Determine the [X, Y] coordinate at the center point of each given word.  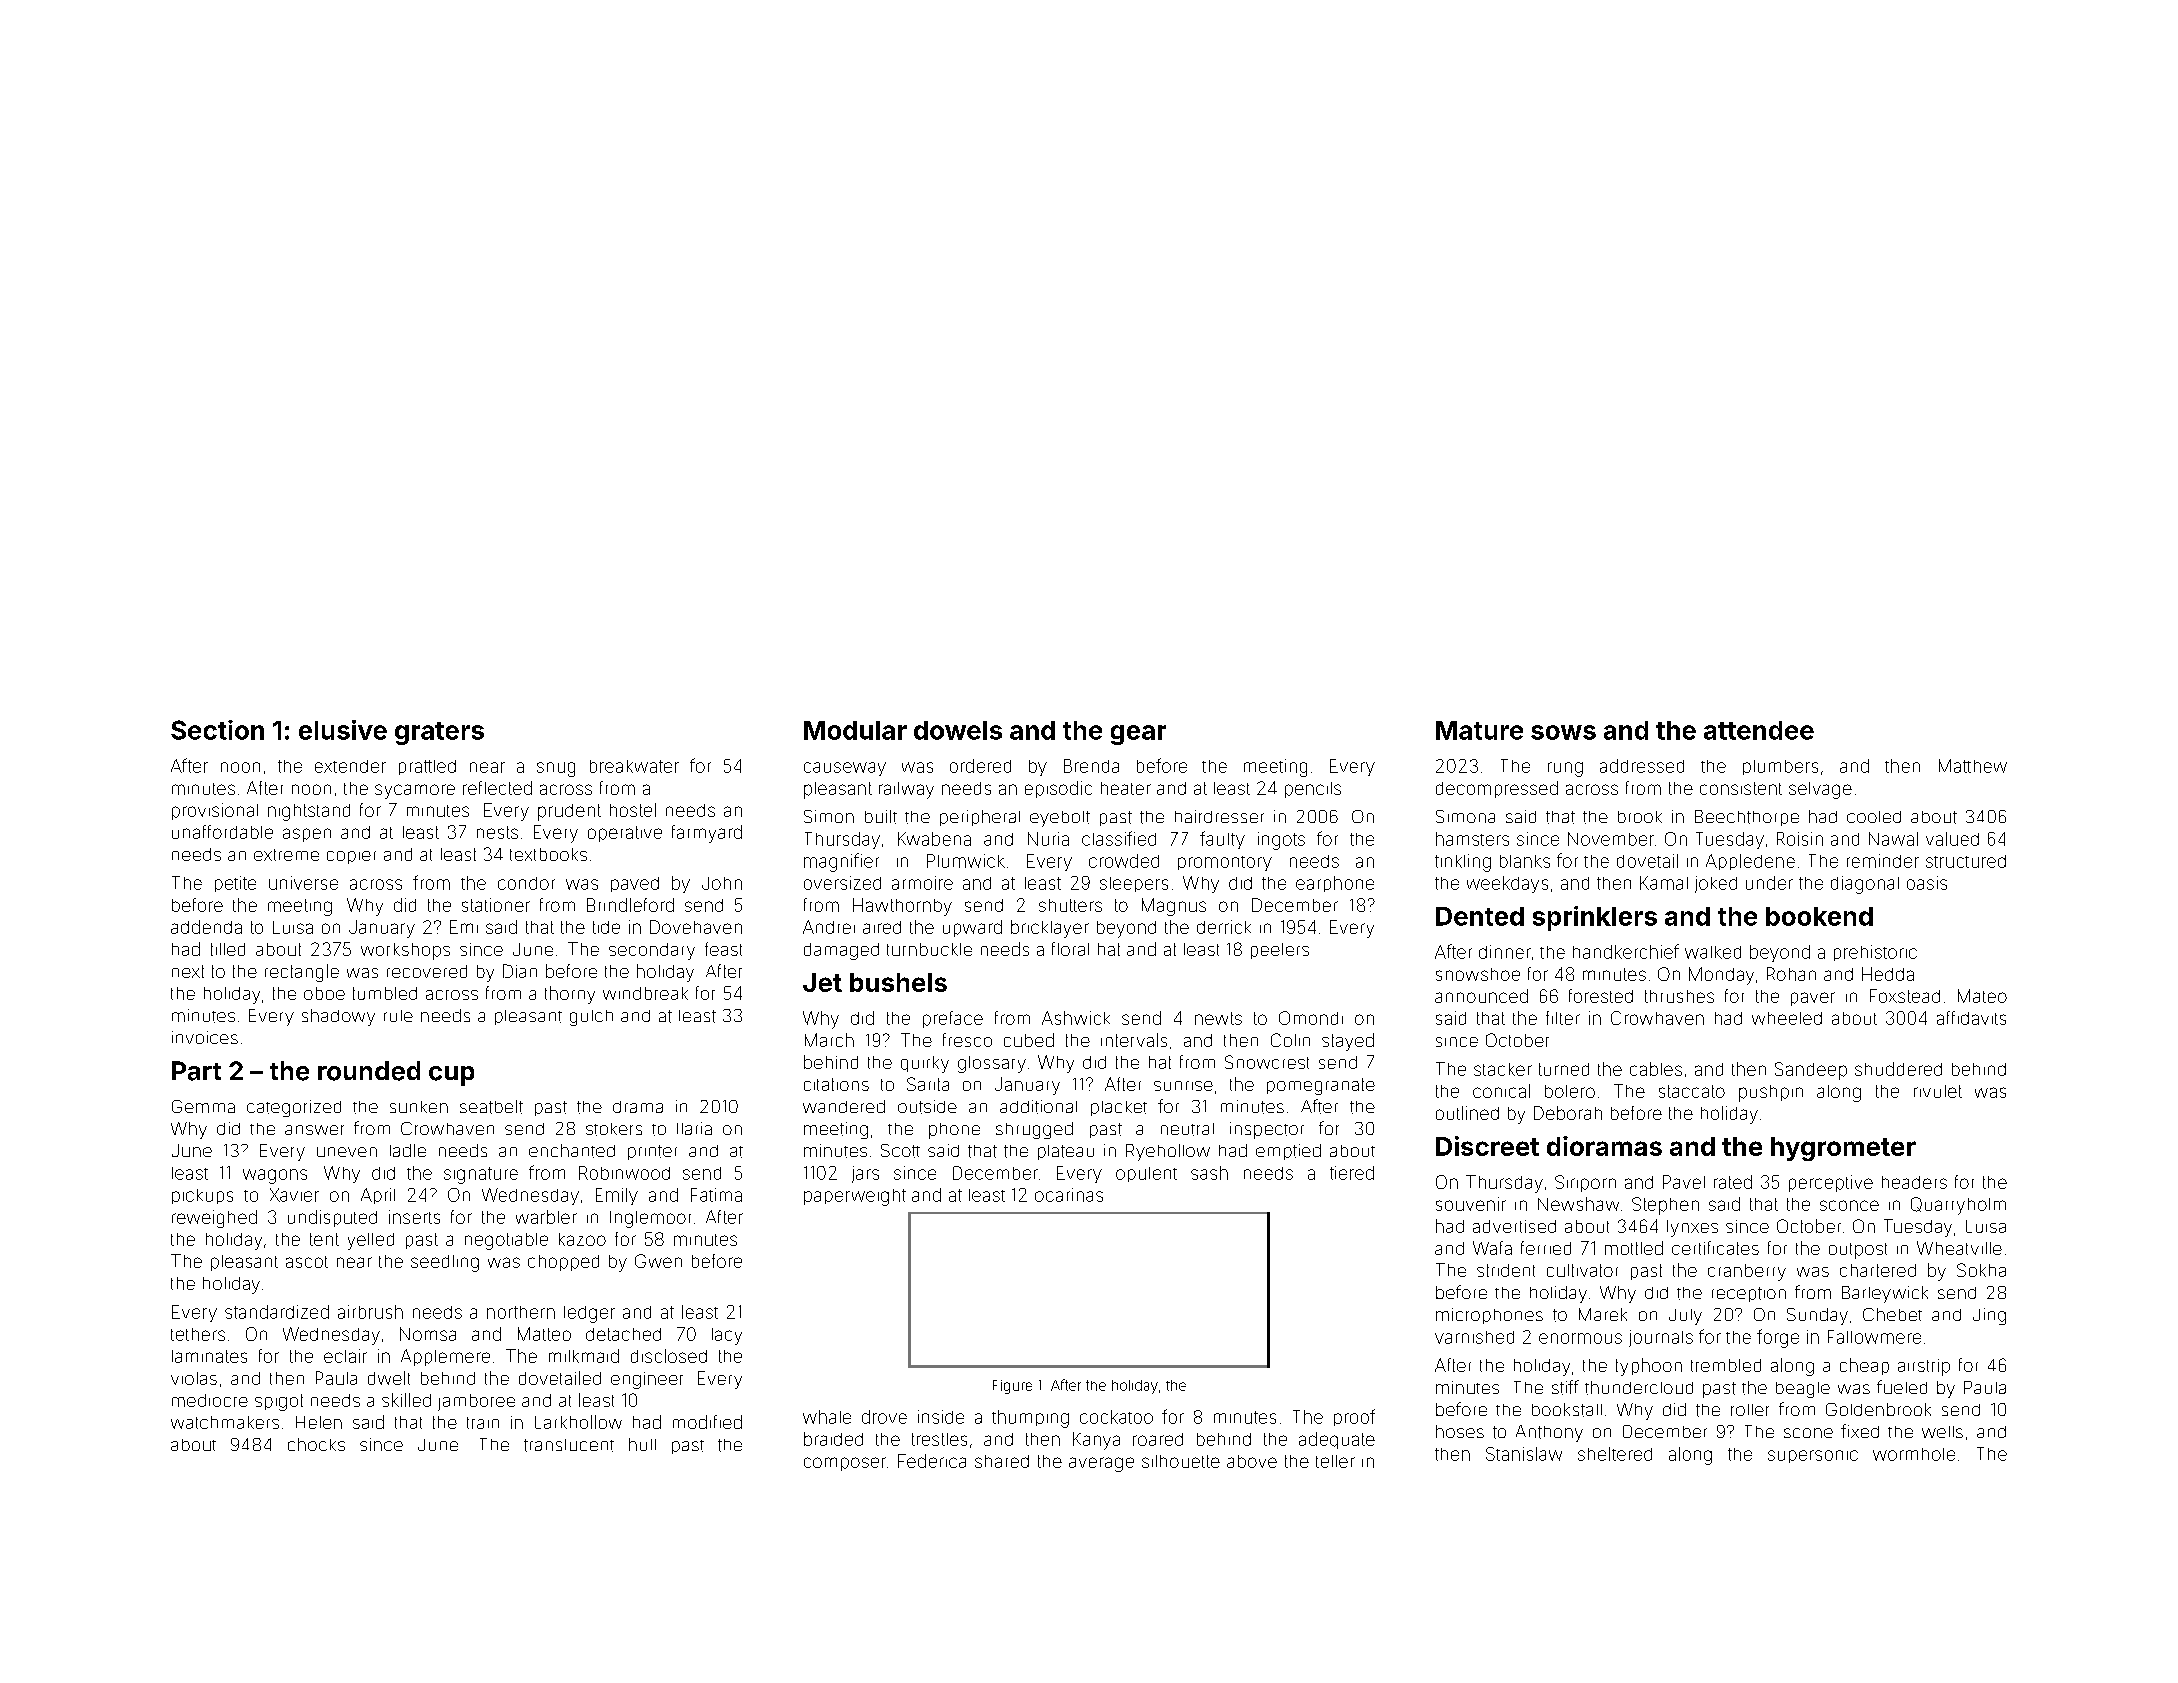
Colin [1290, 1040]
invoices [205, 1037]
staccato [1692, 1091]
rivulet [1938, 1091]
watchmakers [225, 1422]
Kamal [1664, 883]
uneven [347, 1152]
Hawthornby [902, 907]
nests [497, 832]
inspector [1267, 1130]
